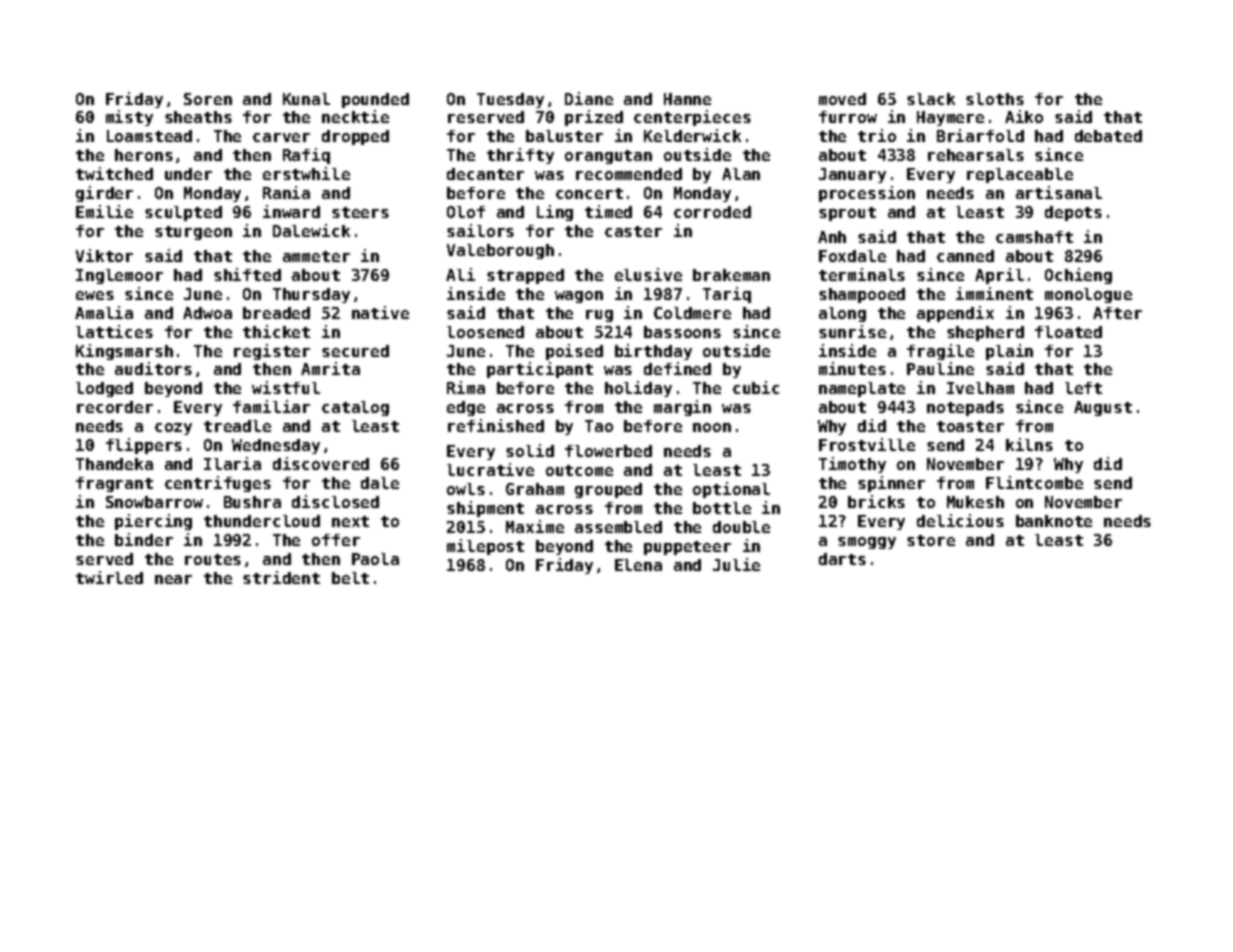 This screenshot has height=952, width=1233. Describe the element at coordinates (842, 559) in the screenshot. I see `darts` at that location.
